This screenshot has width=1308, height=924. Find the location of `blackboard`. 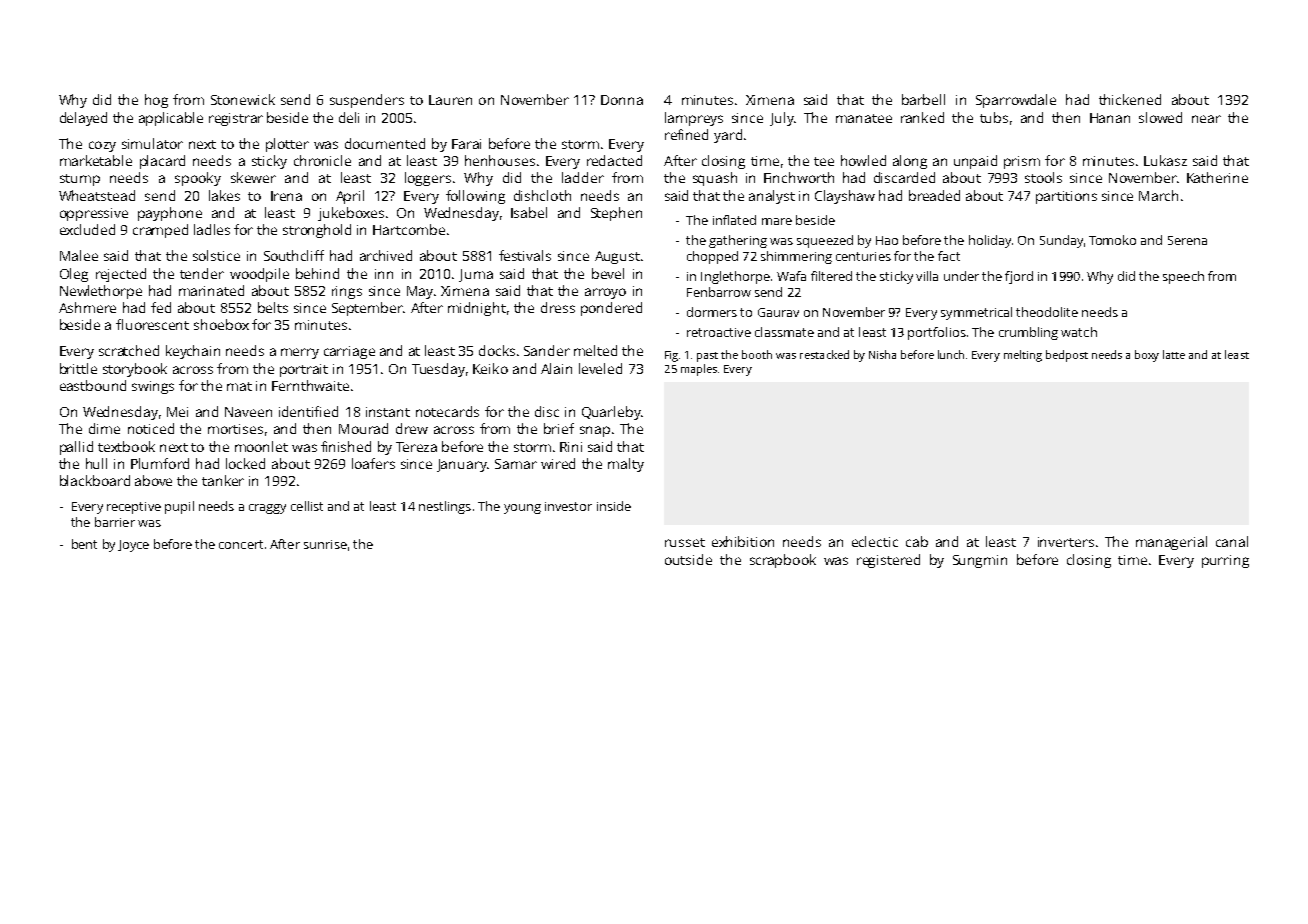

blackboard is located at coordinates (95, 480).
